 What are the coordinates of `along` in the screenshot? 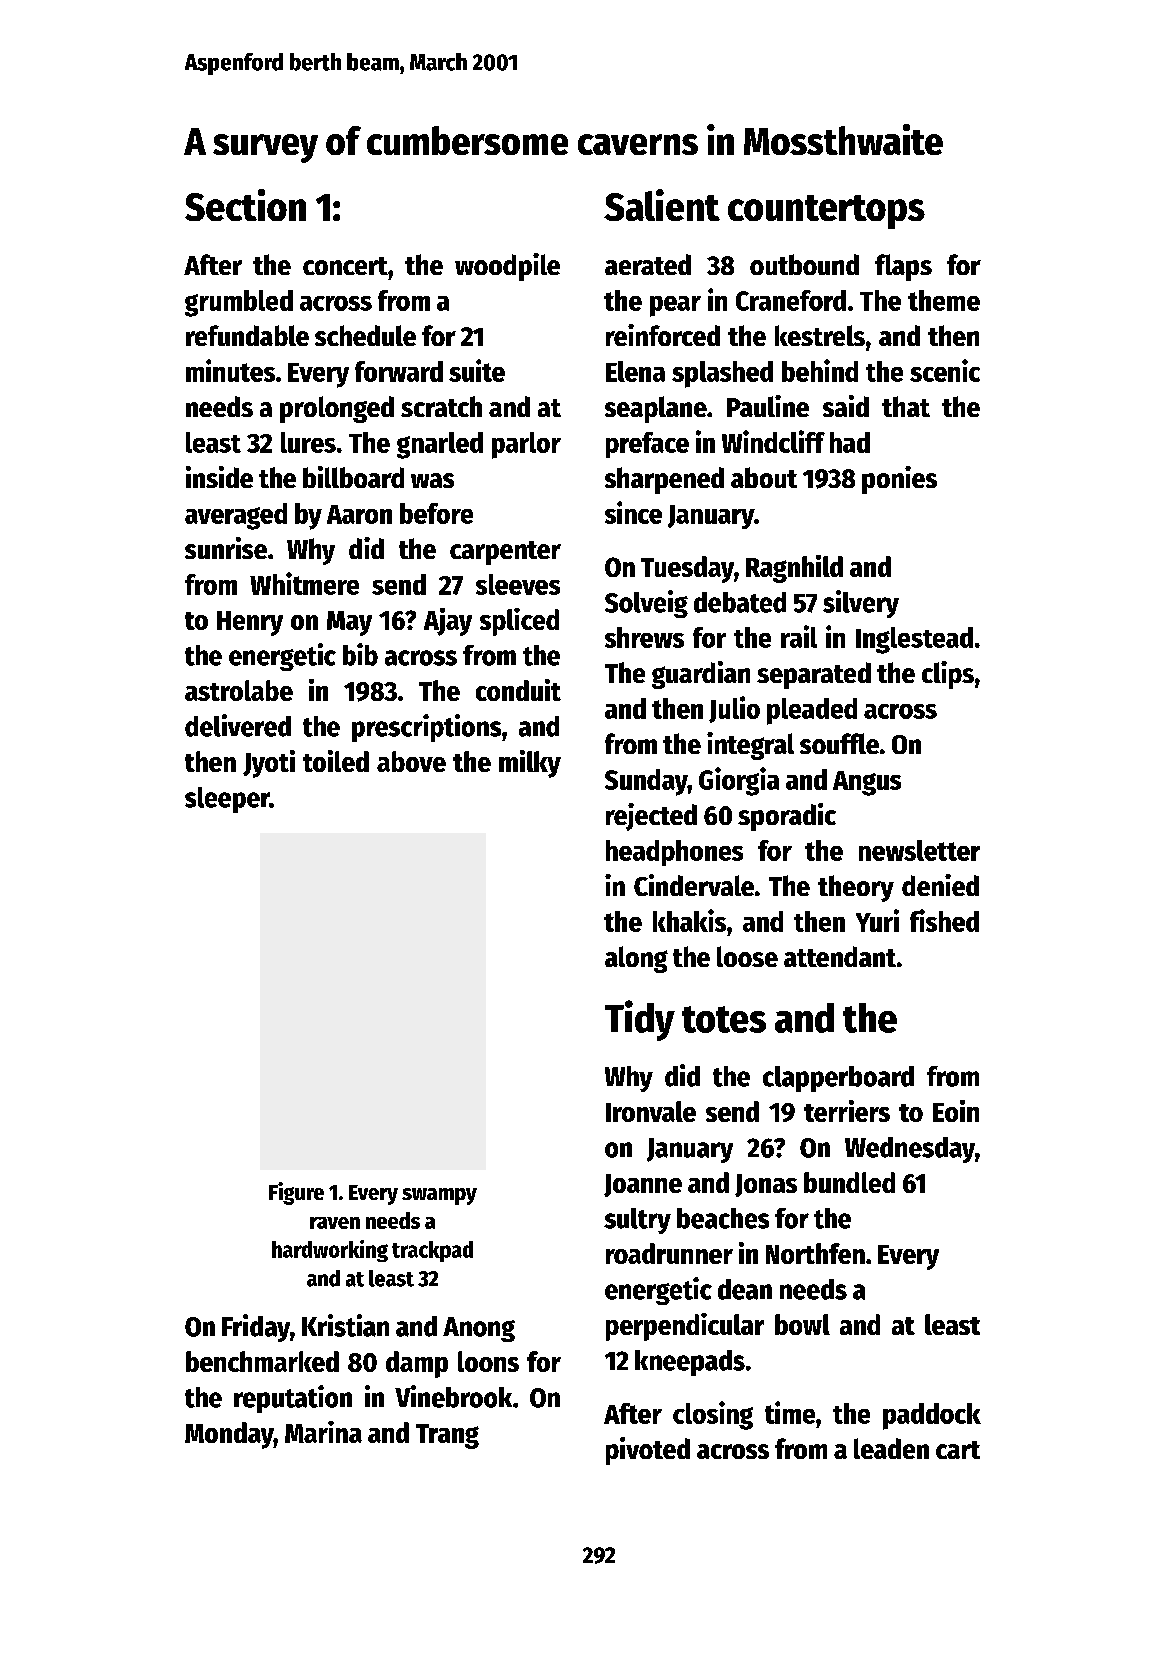 It's located at (636, 959).
